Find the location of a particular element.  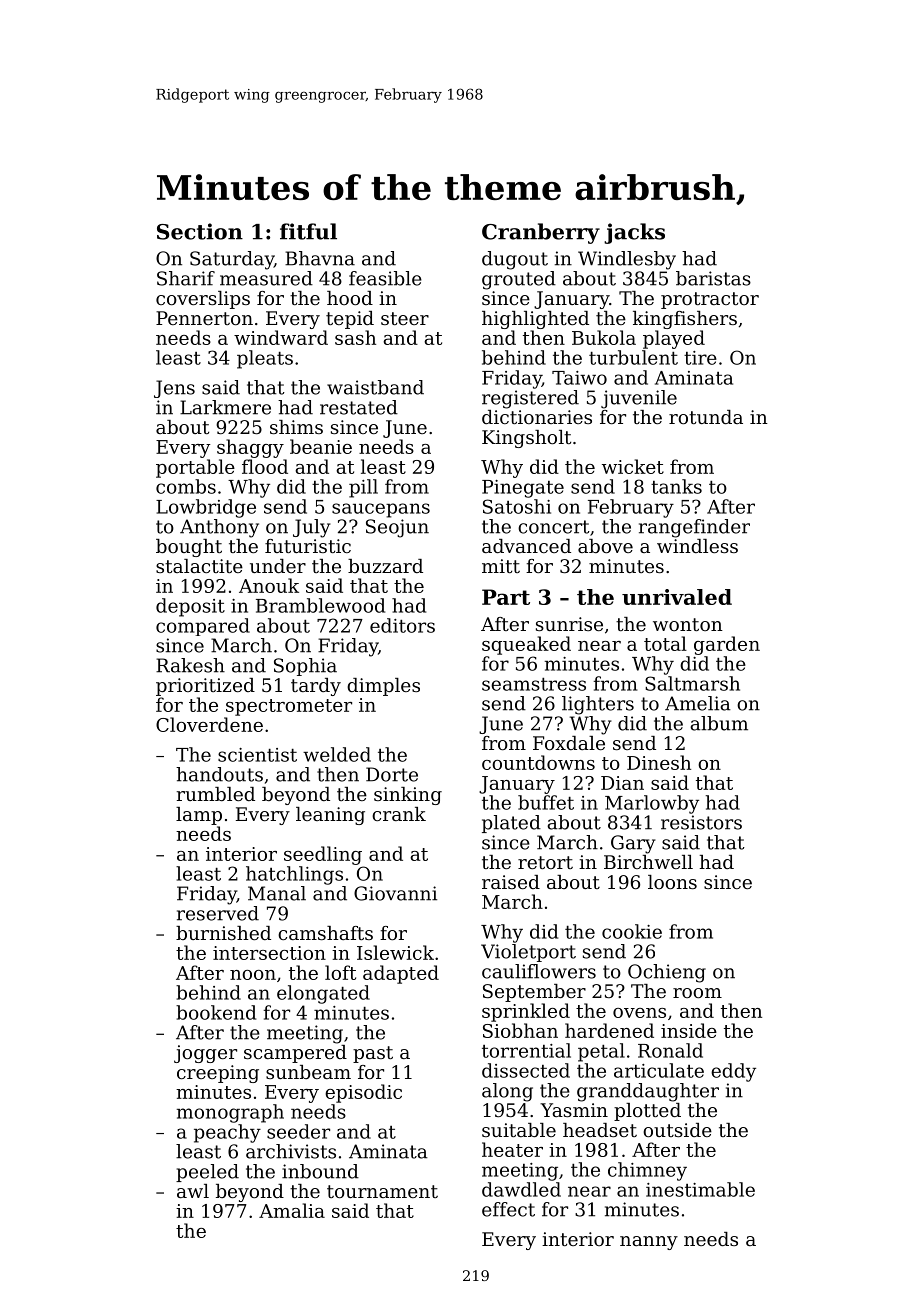

room is located at coordinates (697, 993).
